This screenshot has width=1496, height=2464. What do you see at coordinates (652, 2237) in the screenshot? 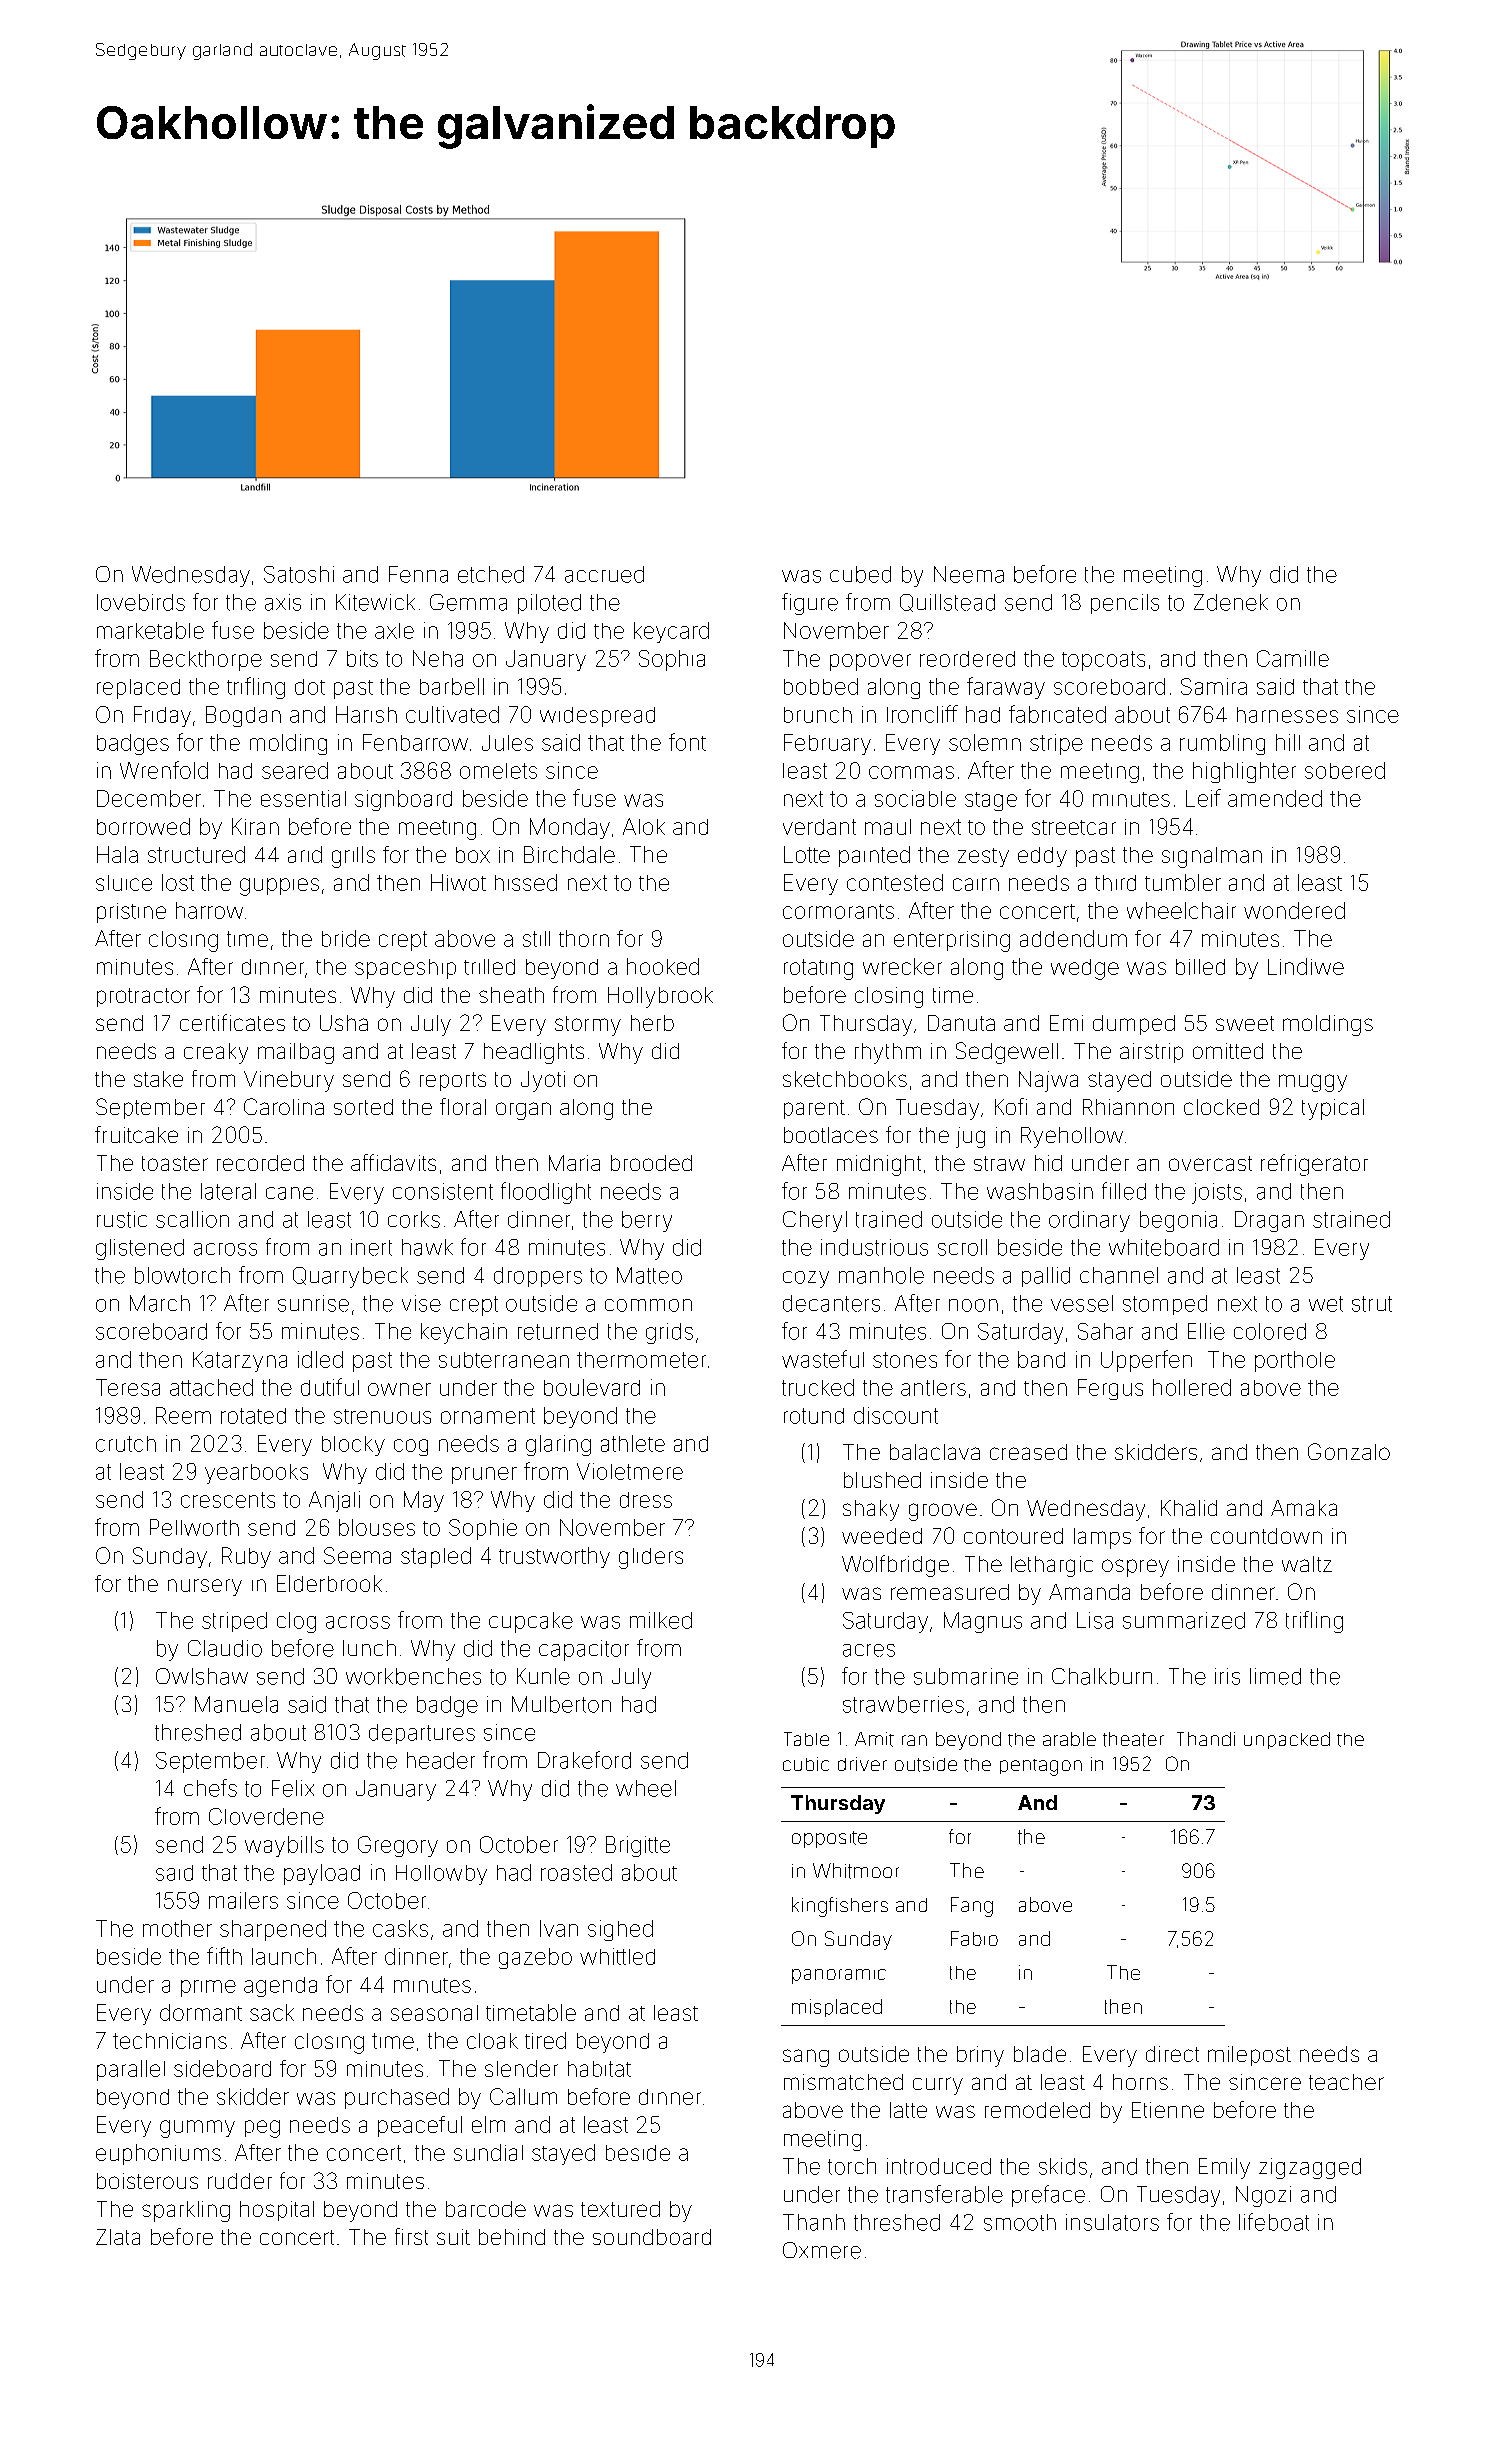
I see `soundboard` at bounding box center [652, 2237].
